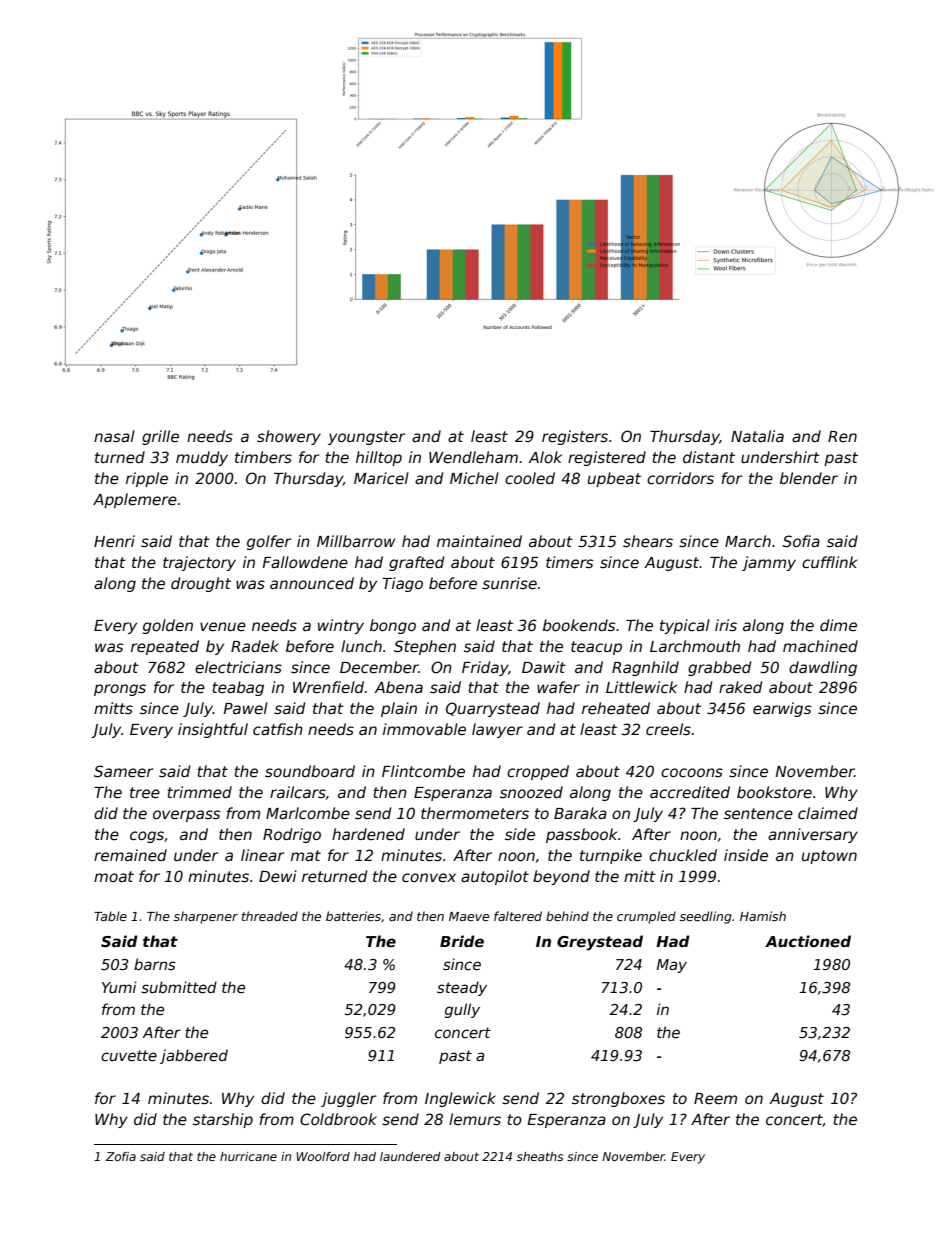 The height and width of the page is (1233, 952). I want to click on steady, so click(462, 988).
